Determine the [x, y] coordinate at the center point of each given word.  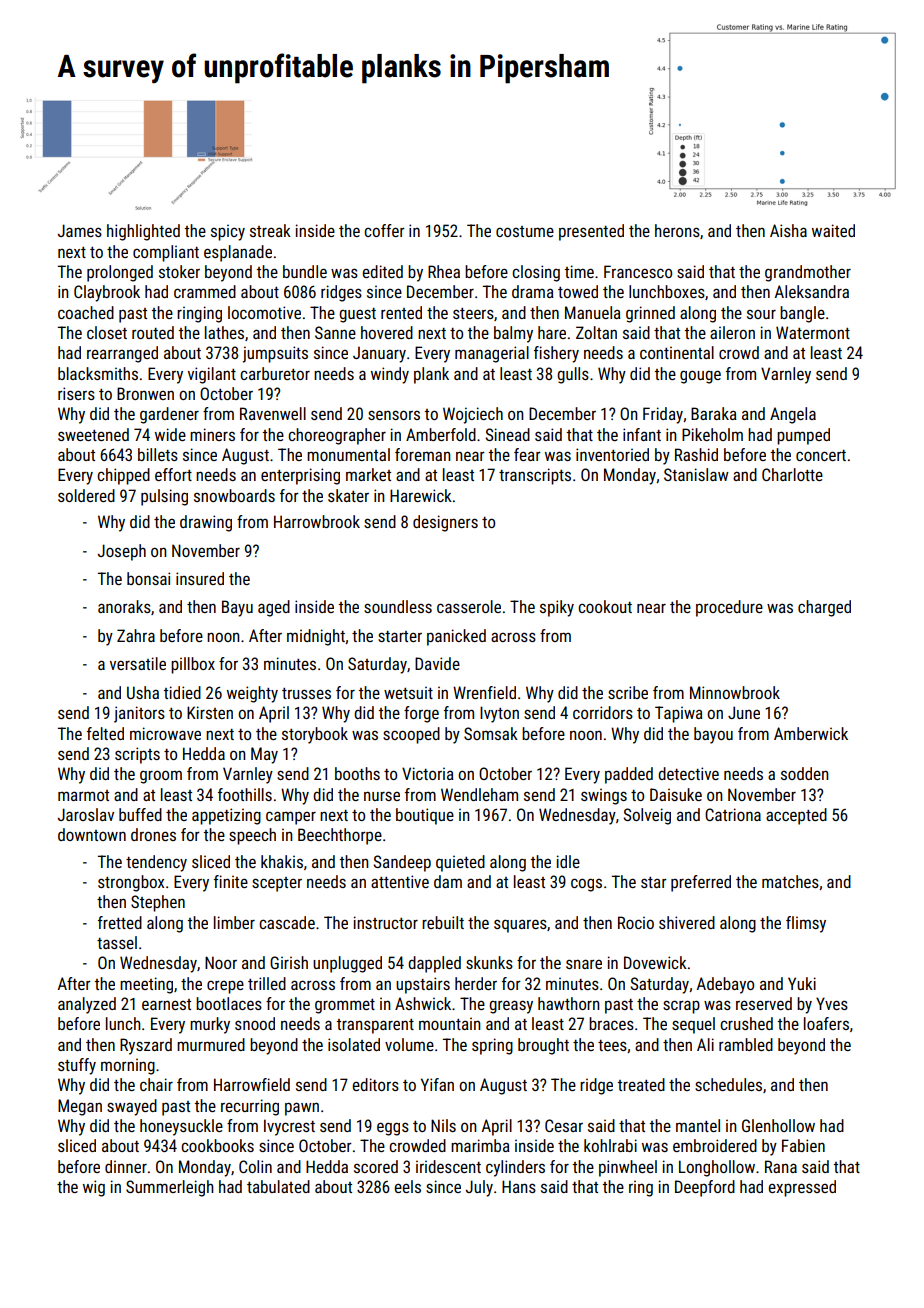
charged [824, 608]
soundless [398, 606]
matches [790, 881]
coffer [384, 230]
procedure [729, 608]
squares [520, 926]
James [80, 230]
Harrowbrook [317, 521]
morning [128, 1066]
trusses [306, 693]
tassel [117, 942]
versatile [138, 663]
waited [833, 230]
